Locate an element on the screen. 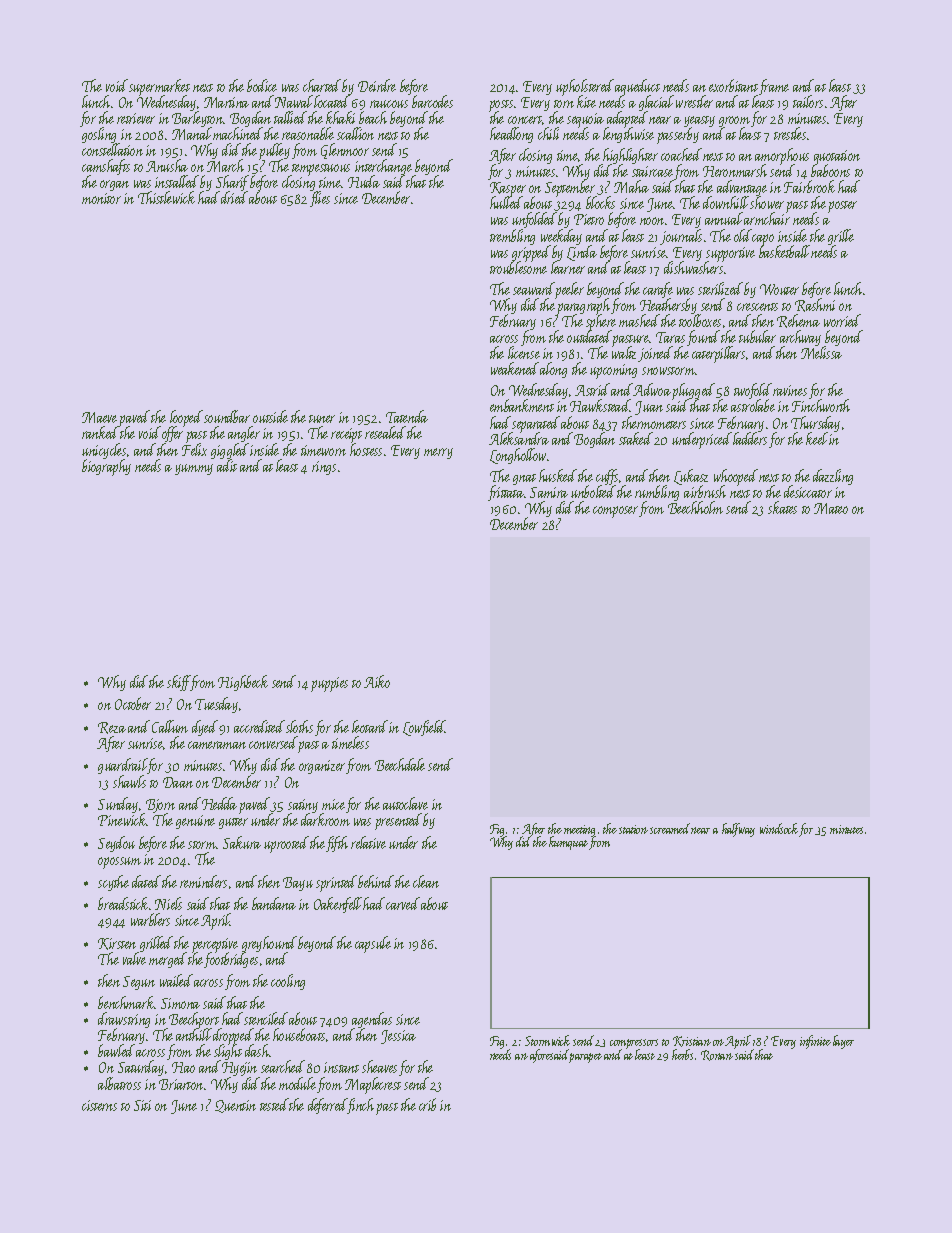 Image resolution: width=952 pixels, height=1233 pixels. Quentin is located at coordinates (235, 1106).
